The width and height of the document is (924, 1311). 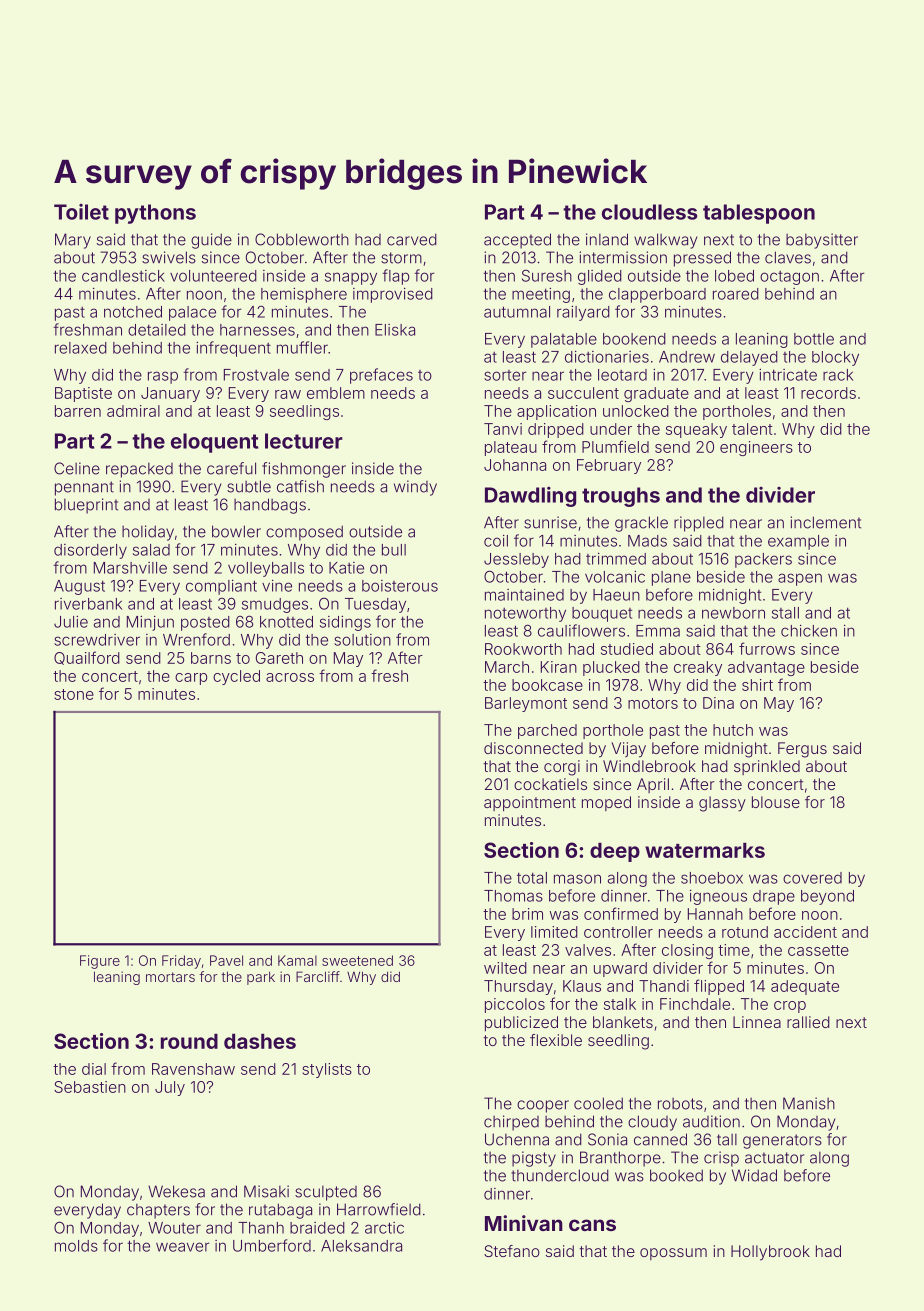 What do you see at coordinates (94, 1069) in the document?
I see `dial` at bounding box center [94, 1069].
